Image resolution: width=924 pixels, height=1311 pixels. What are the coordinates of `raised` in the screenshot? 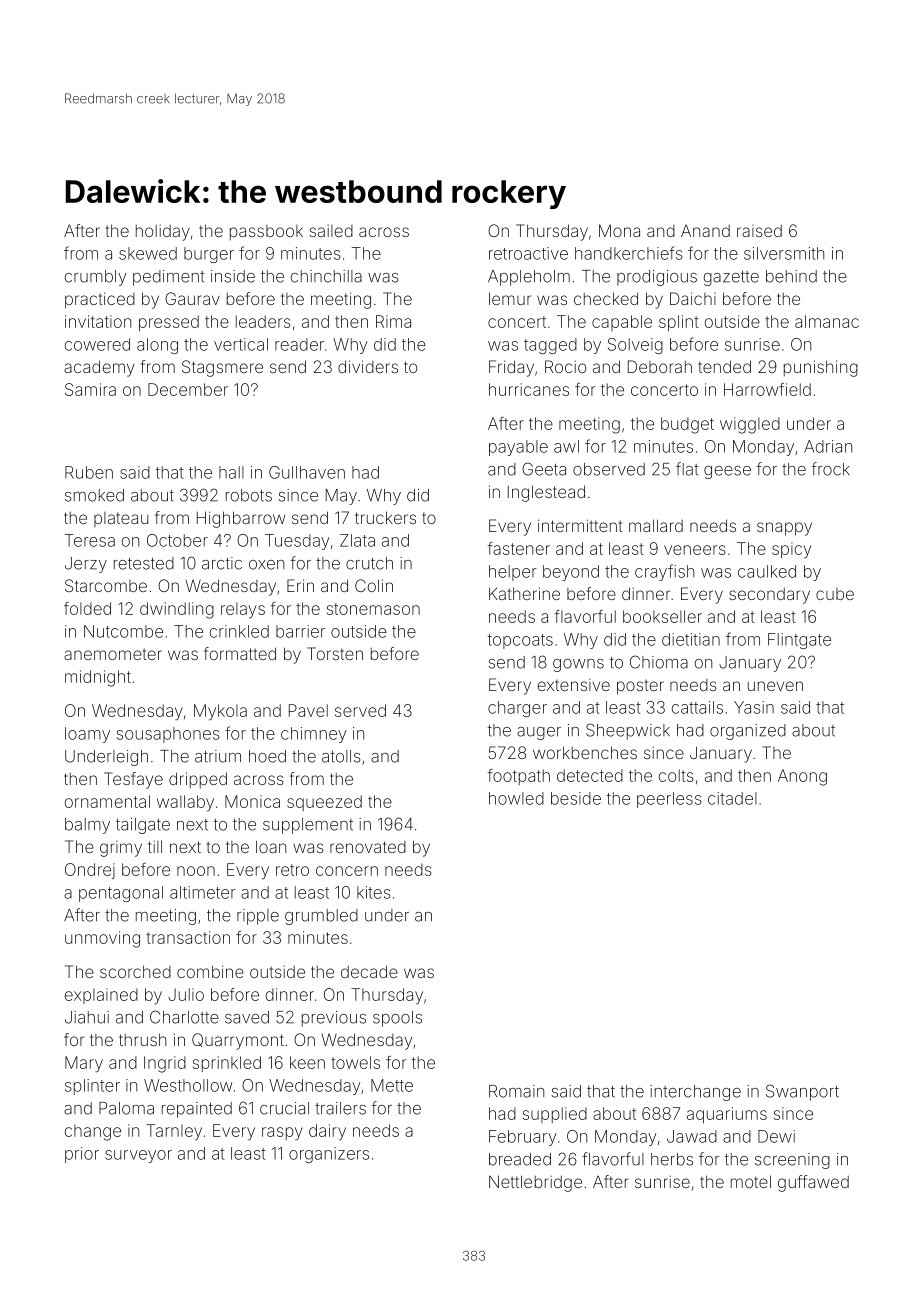 It's located at (759, 231).
